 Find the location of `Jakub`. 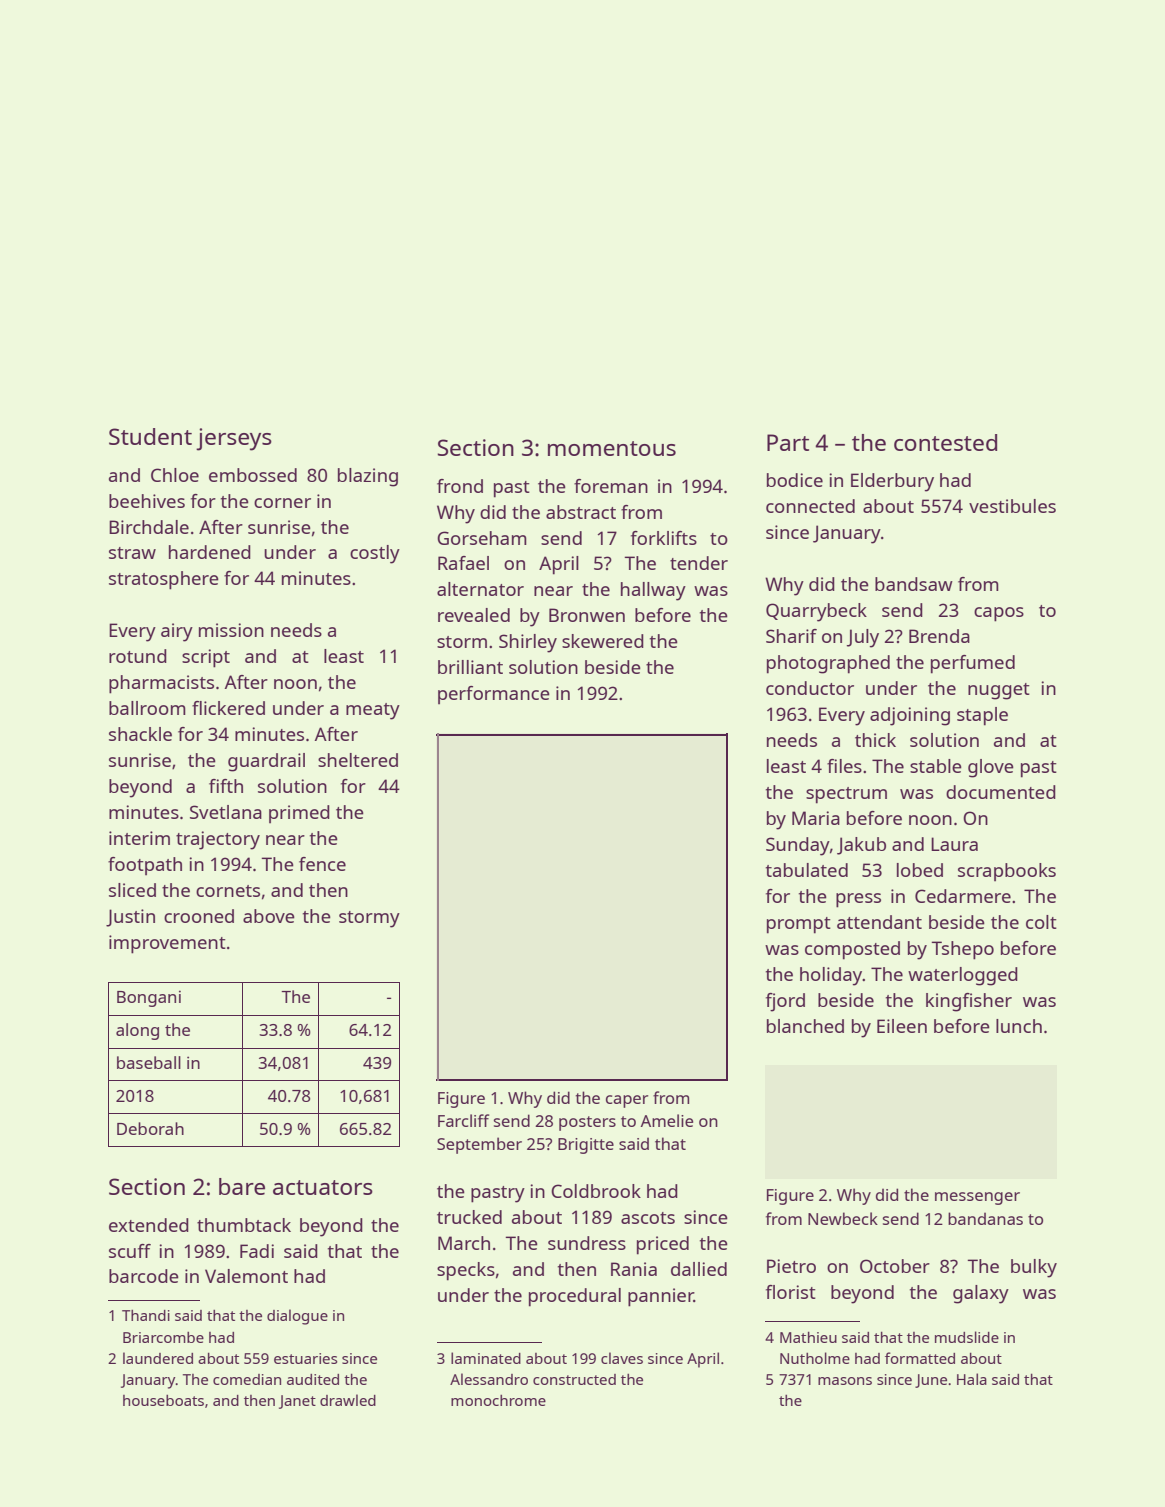

Jakub is located at coordinates (861, 846).
